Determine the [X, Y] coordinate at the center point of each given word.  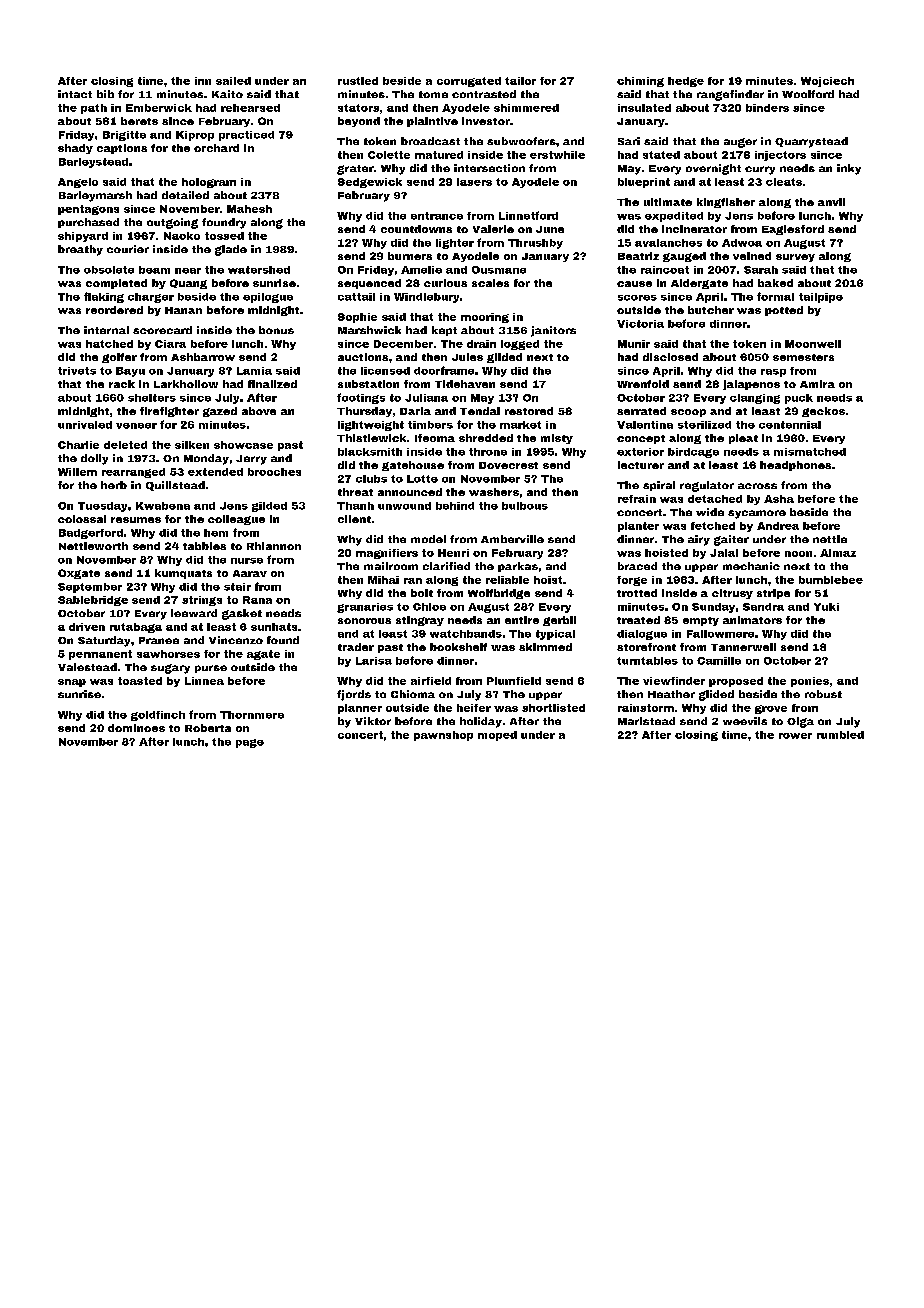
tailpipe [821, 298]
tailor [520, 81]
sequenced [369, 284]
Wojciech [827, 82]
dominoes [136, 728]
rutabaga [136, 628]
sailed [233, 81]
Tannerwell [743, 647]
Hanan [183, 310]
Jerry [251, 460]
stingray [420, 621]
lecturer [641, 465]
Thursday [364, 412]
